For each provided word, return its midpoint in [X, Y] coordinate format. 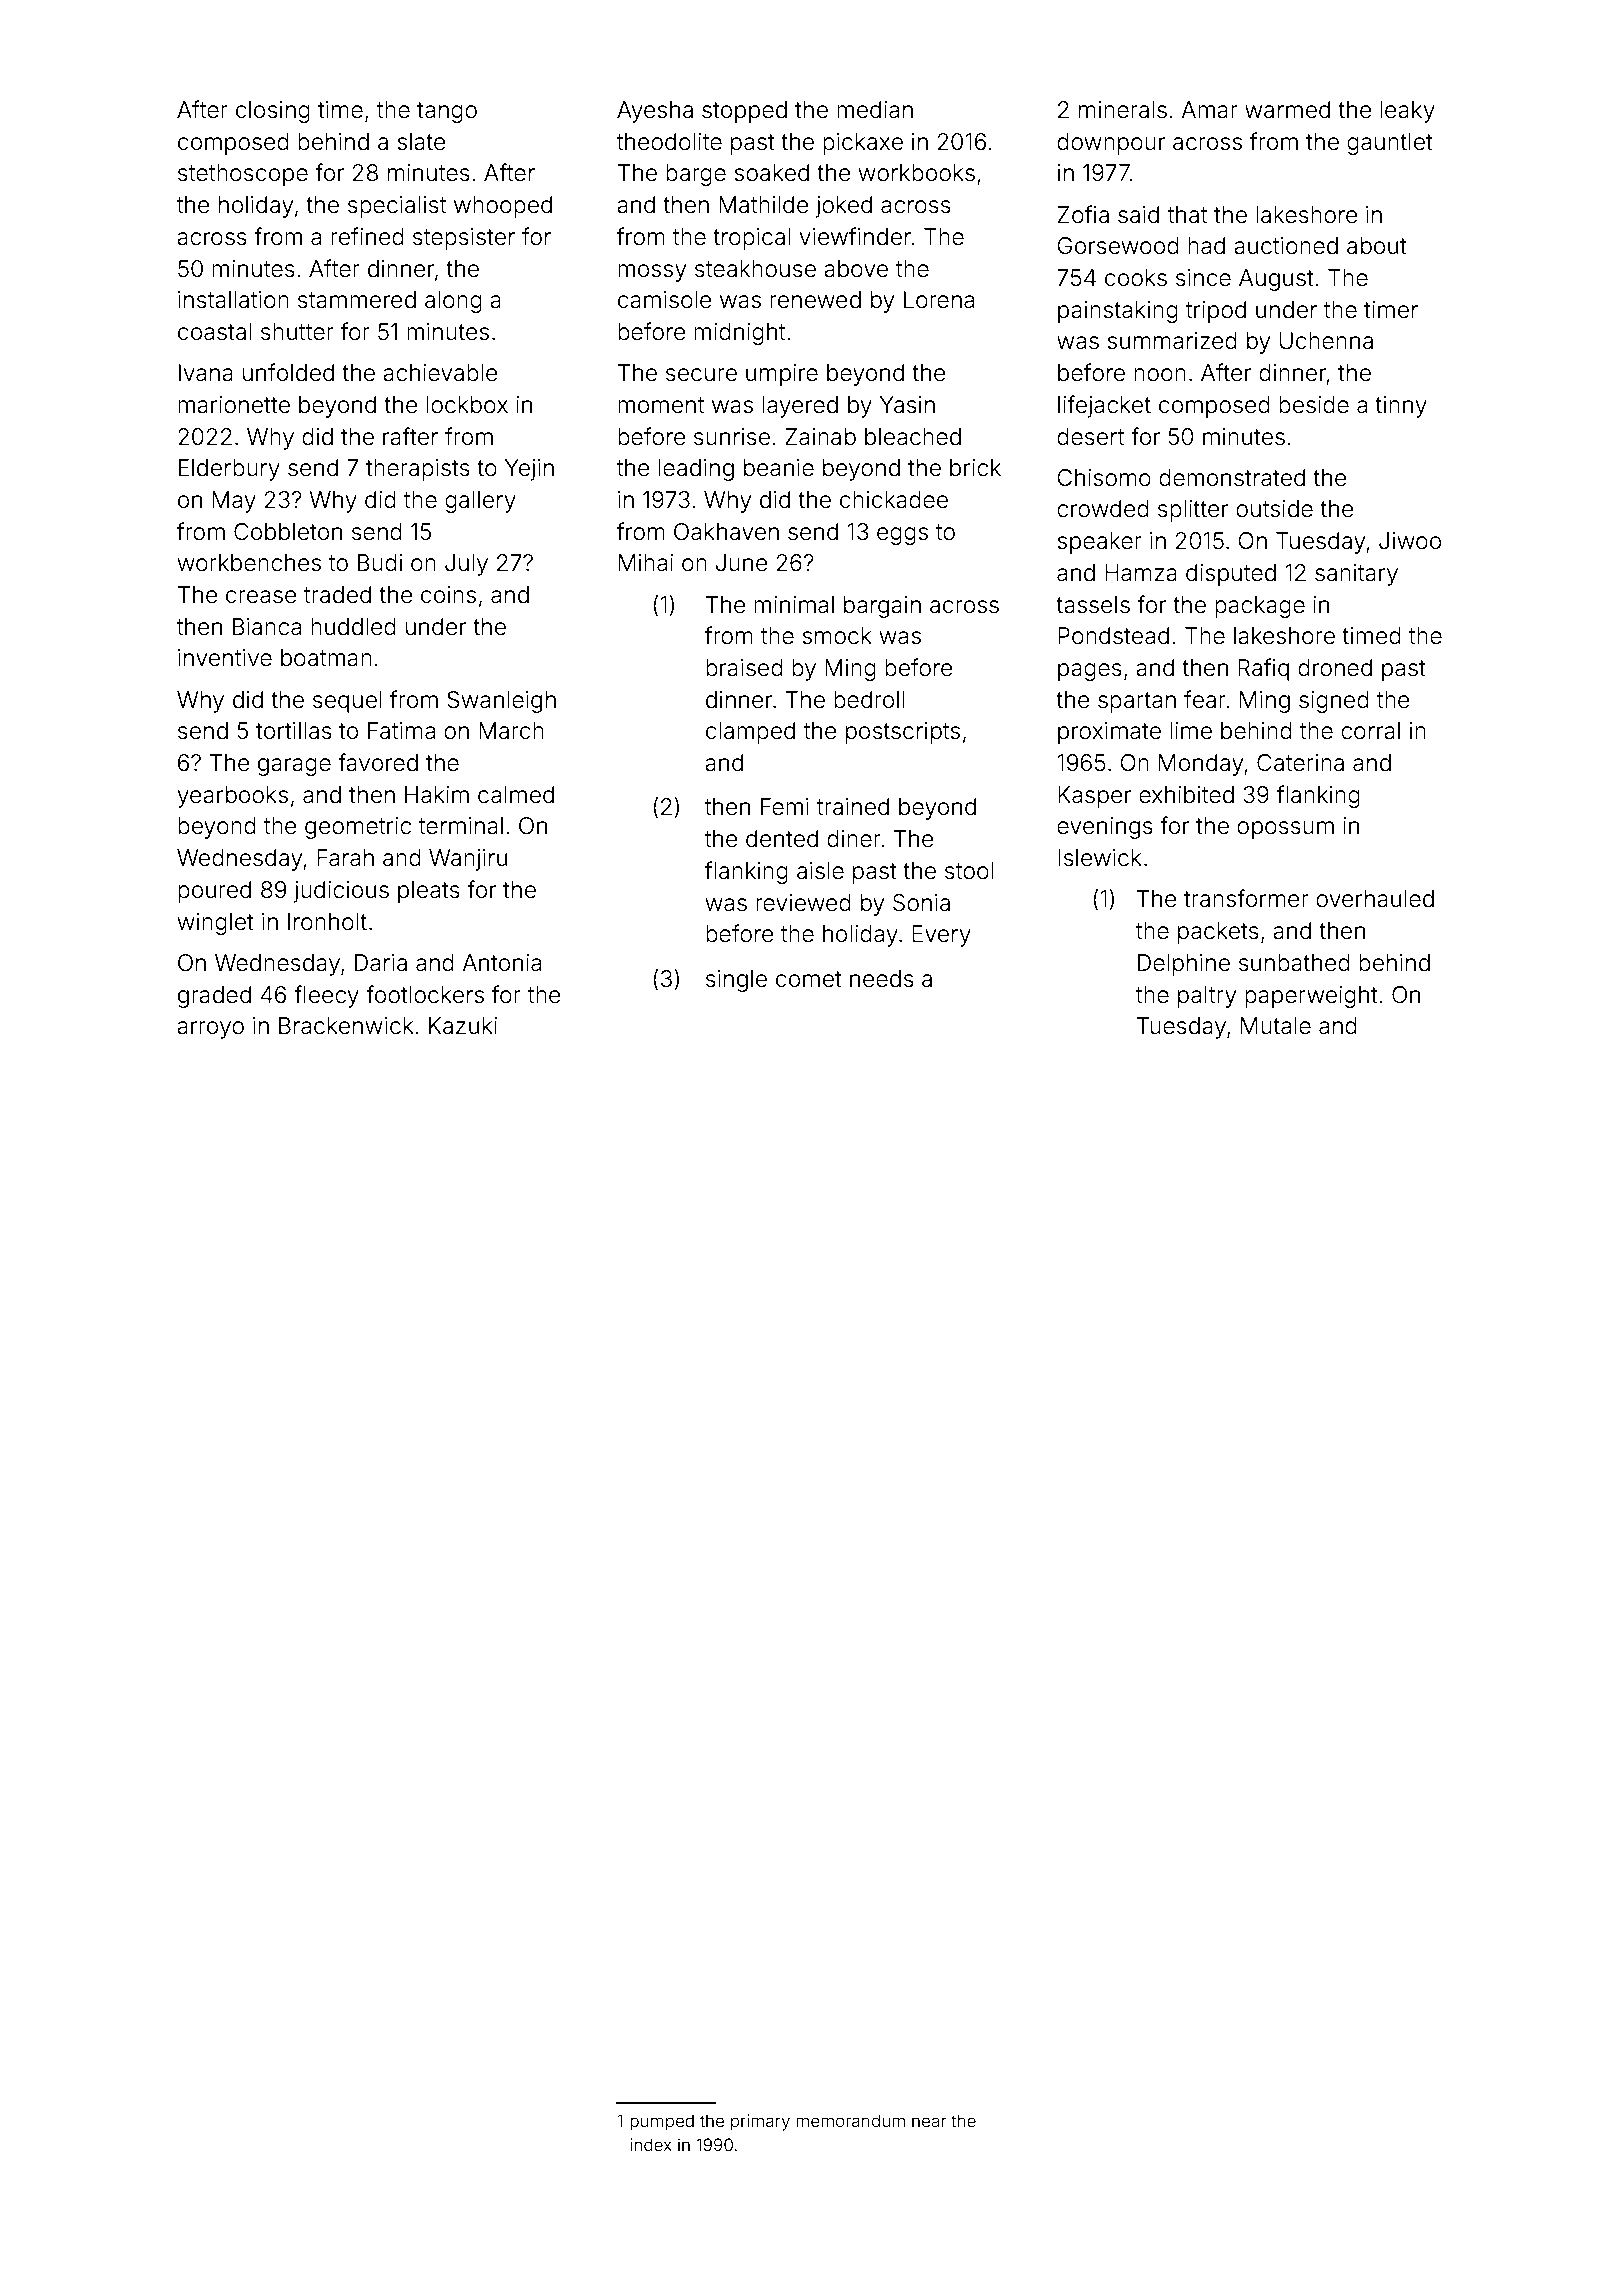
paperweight [1311, 997]
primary [760, 2122]
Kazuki [463, 1026]
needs [882, 979]
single [736, 981]
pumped [662, 2122]
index [651, 2144]
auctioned [1286, 246]
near [929, 2122]
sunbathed [1294, 963]
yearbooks [232, 797]
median [875, 110]
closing [273, 112]
